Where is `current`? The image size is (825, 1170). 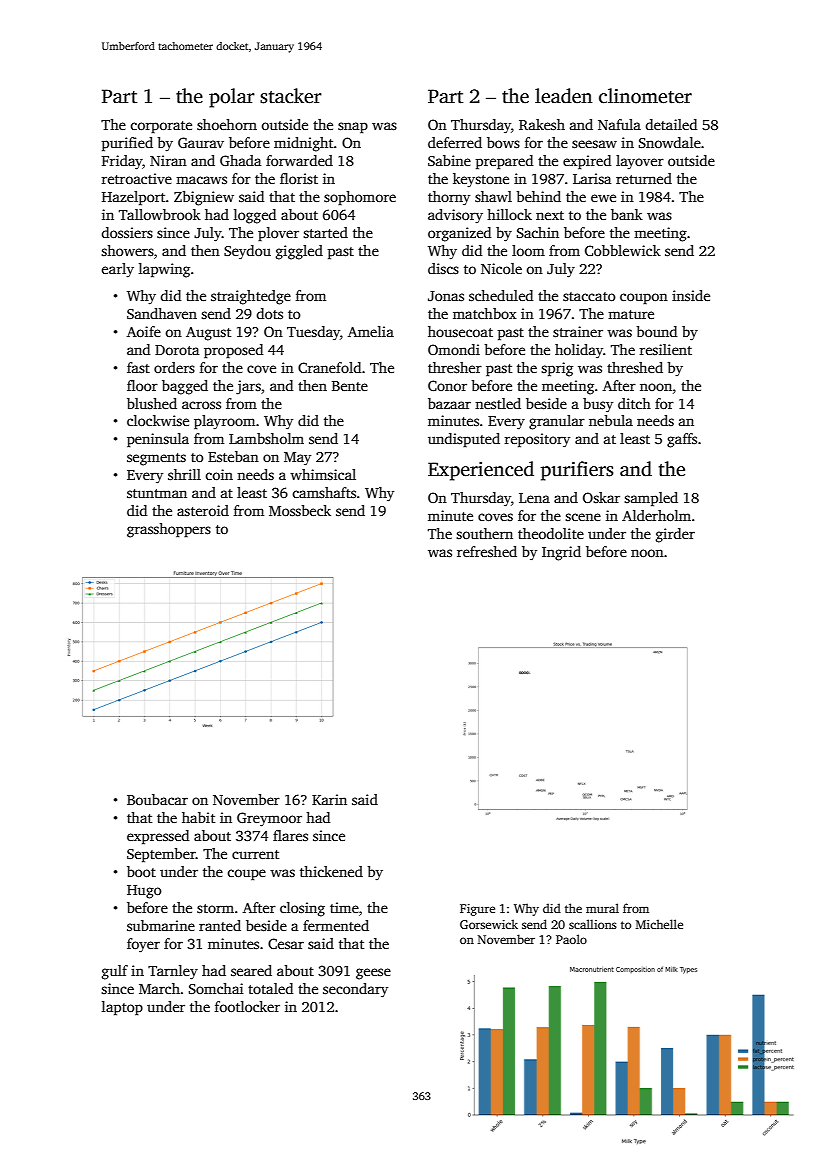
current is located at coordinates (255, 854).
